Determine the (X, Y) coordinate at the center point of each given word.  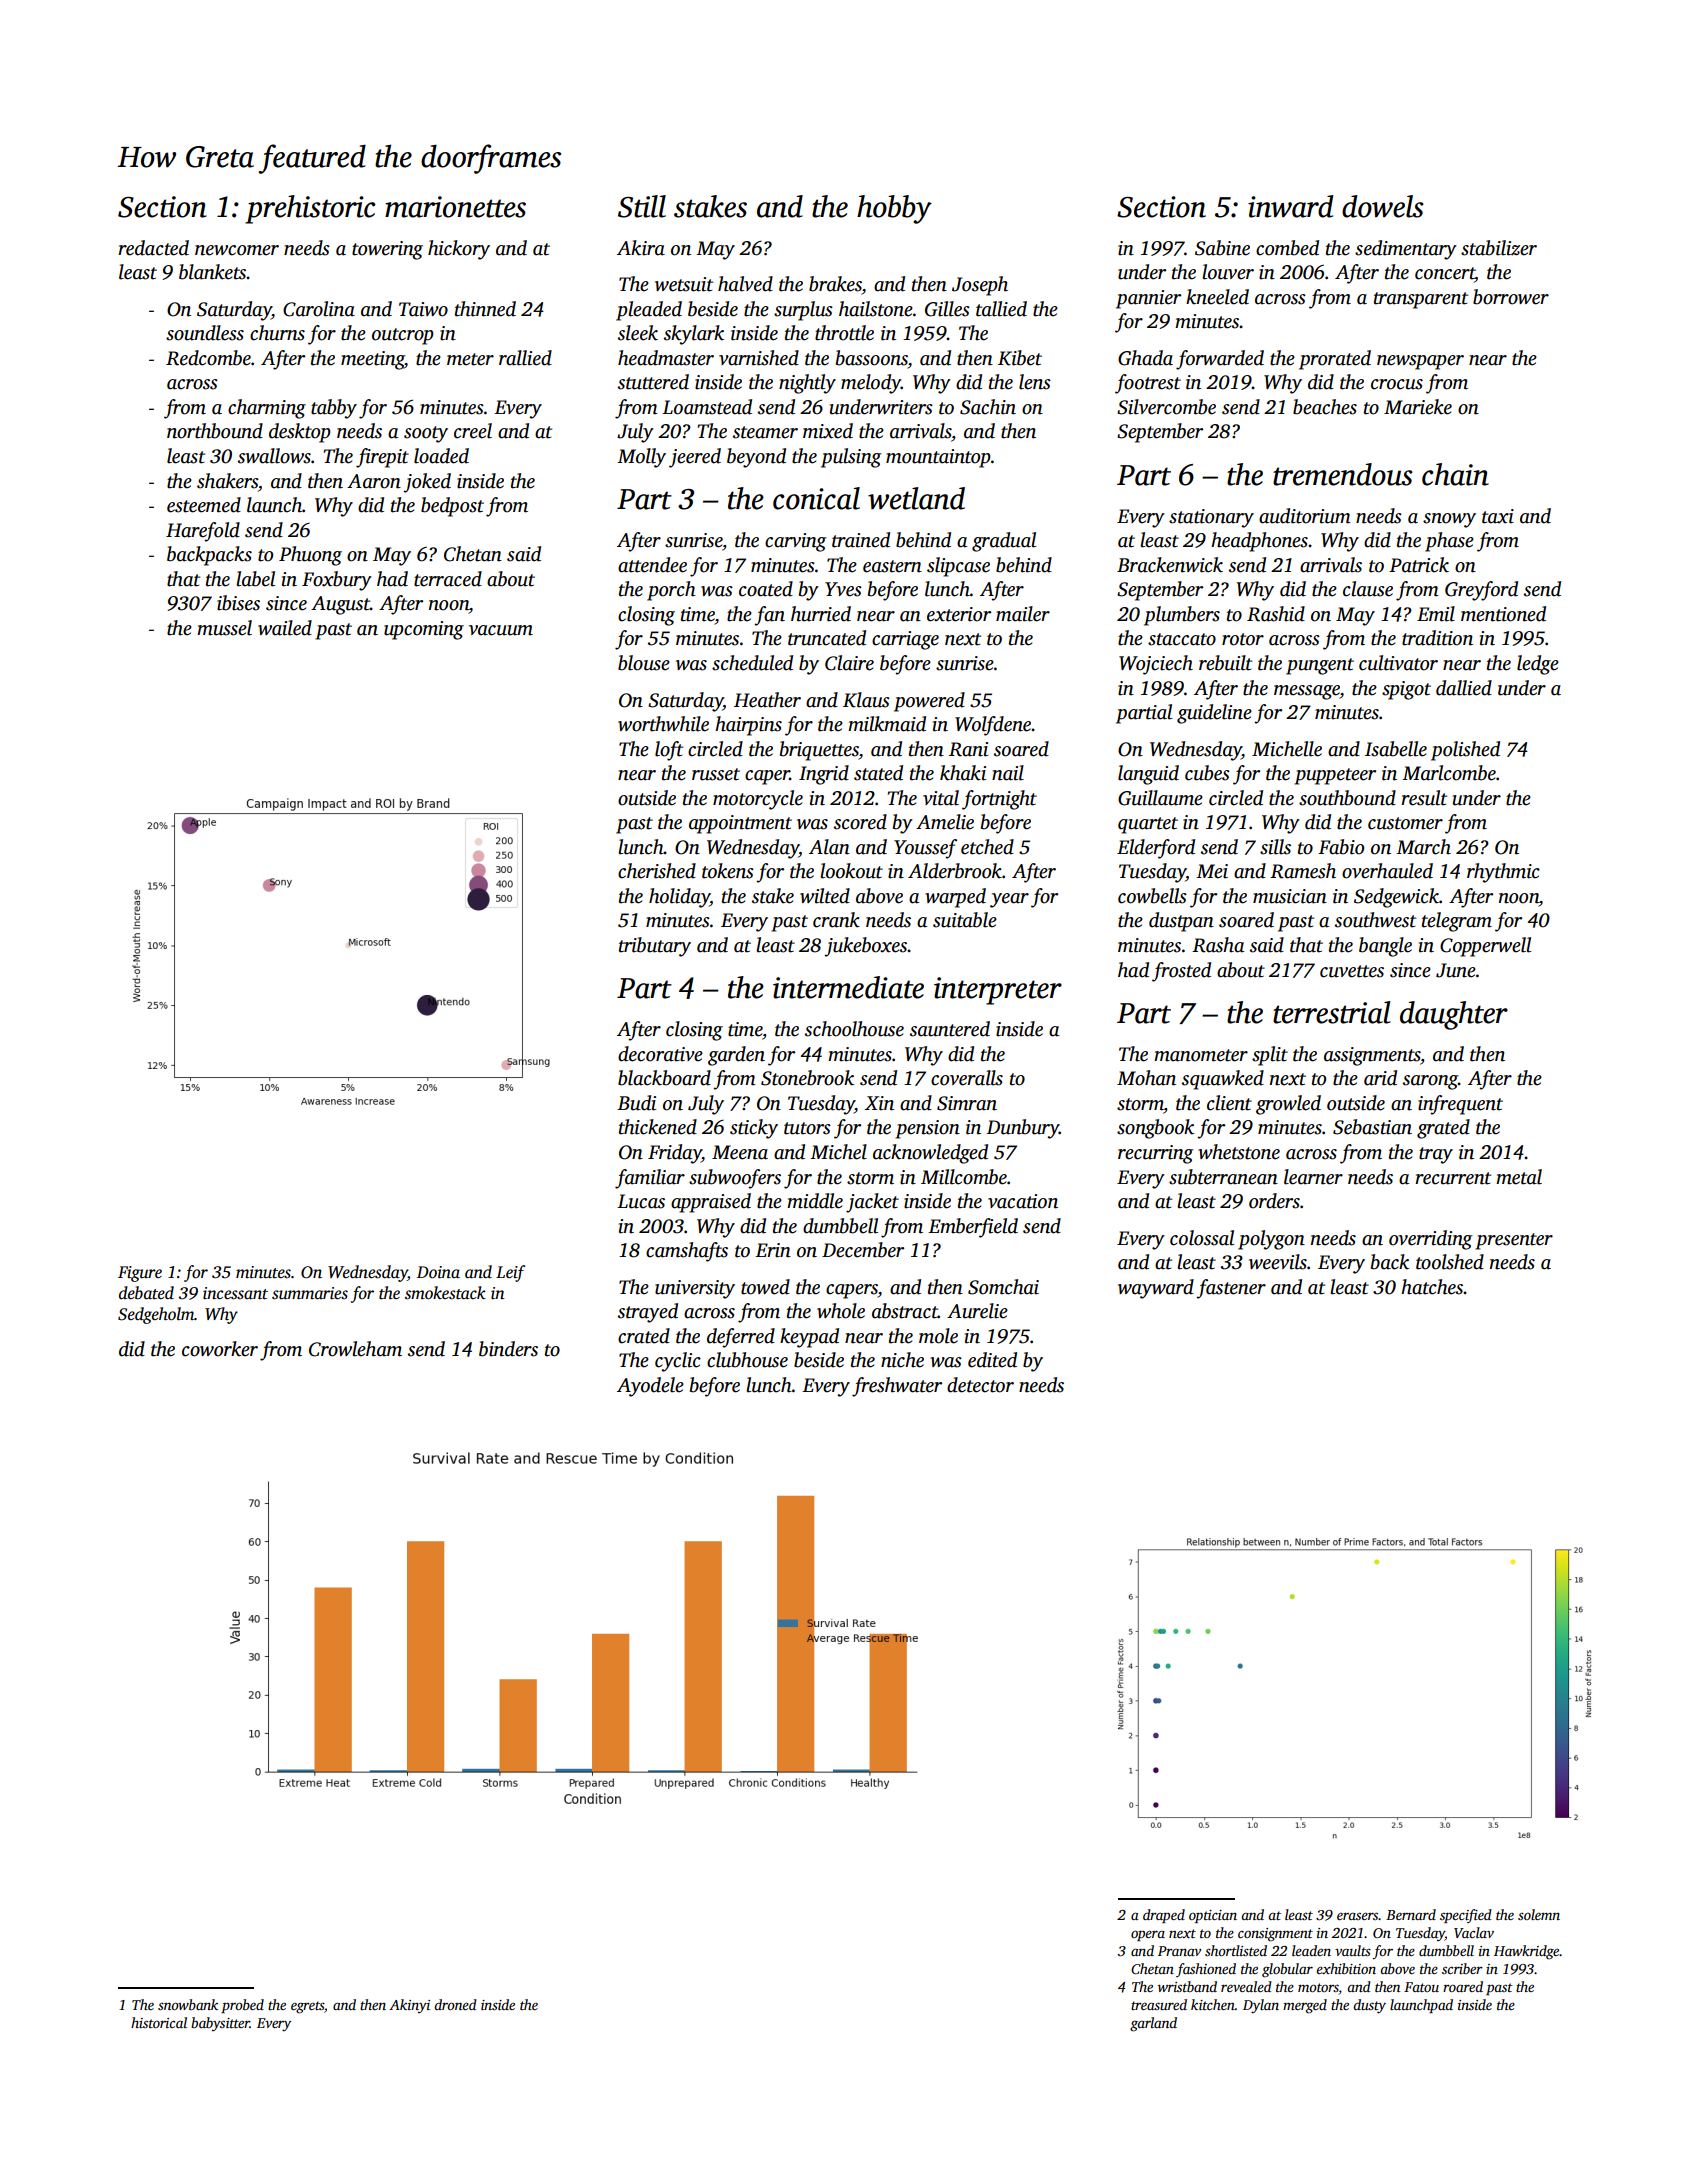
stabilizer (1499, 248)
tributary (655, 947)
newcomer (237, 250)
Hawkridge (1526, 1952)
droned (455, 2004)
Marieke (1418, 407)
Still (642, 206)
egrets (307, 2007)
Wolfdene (993, 726)
